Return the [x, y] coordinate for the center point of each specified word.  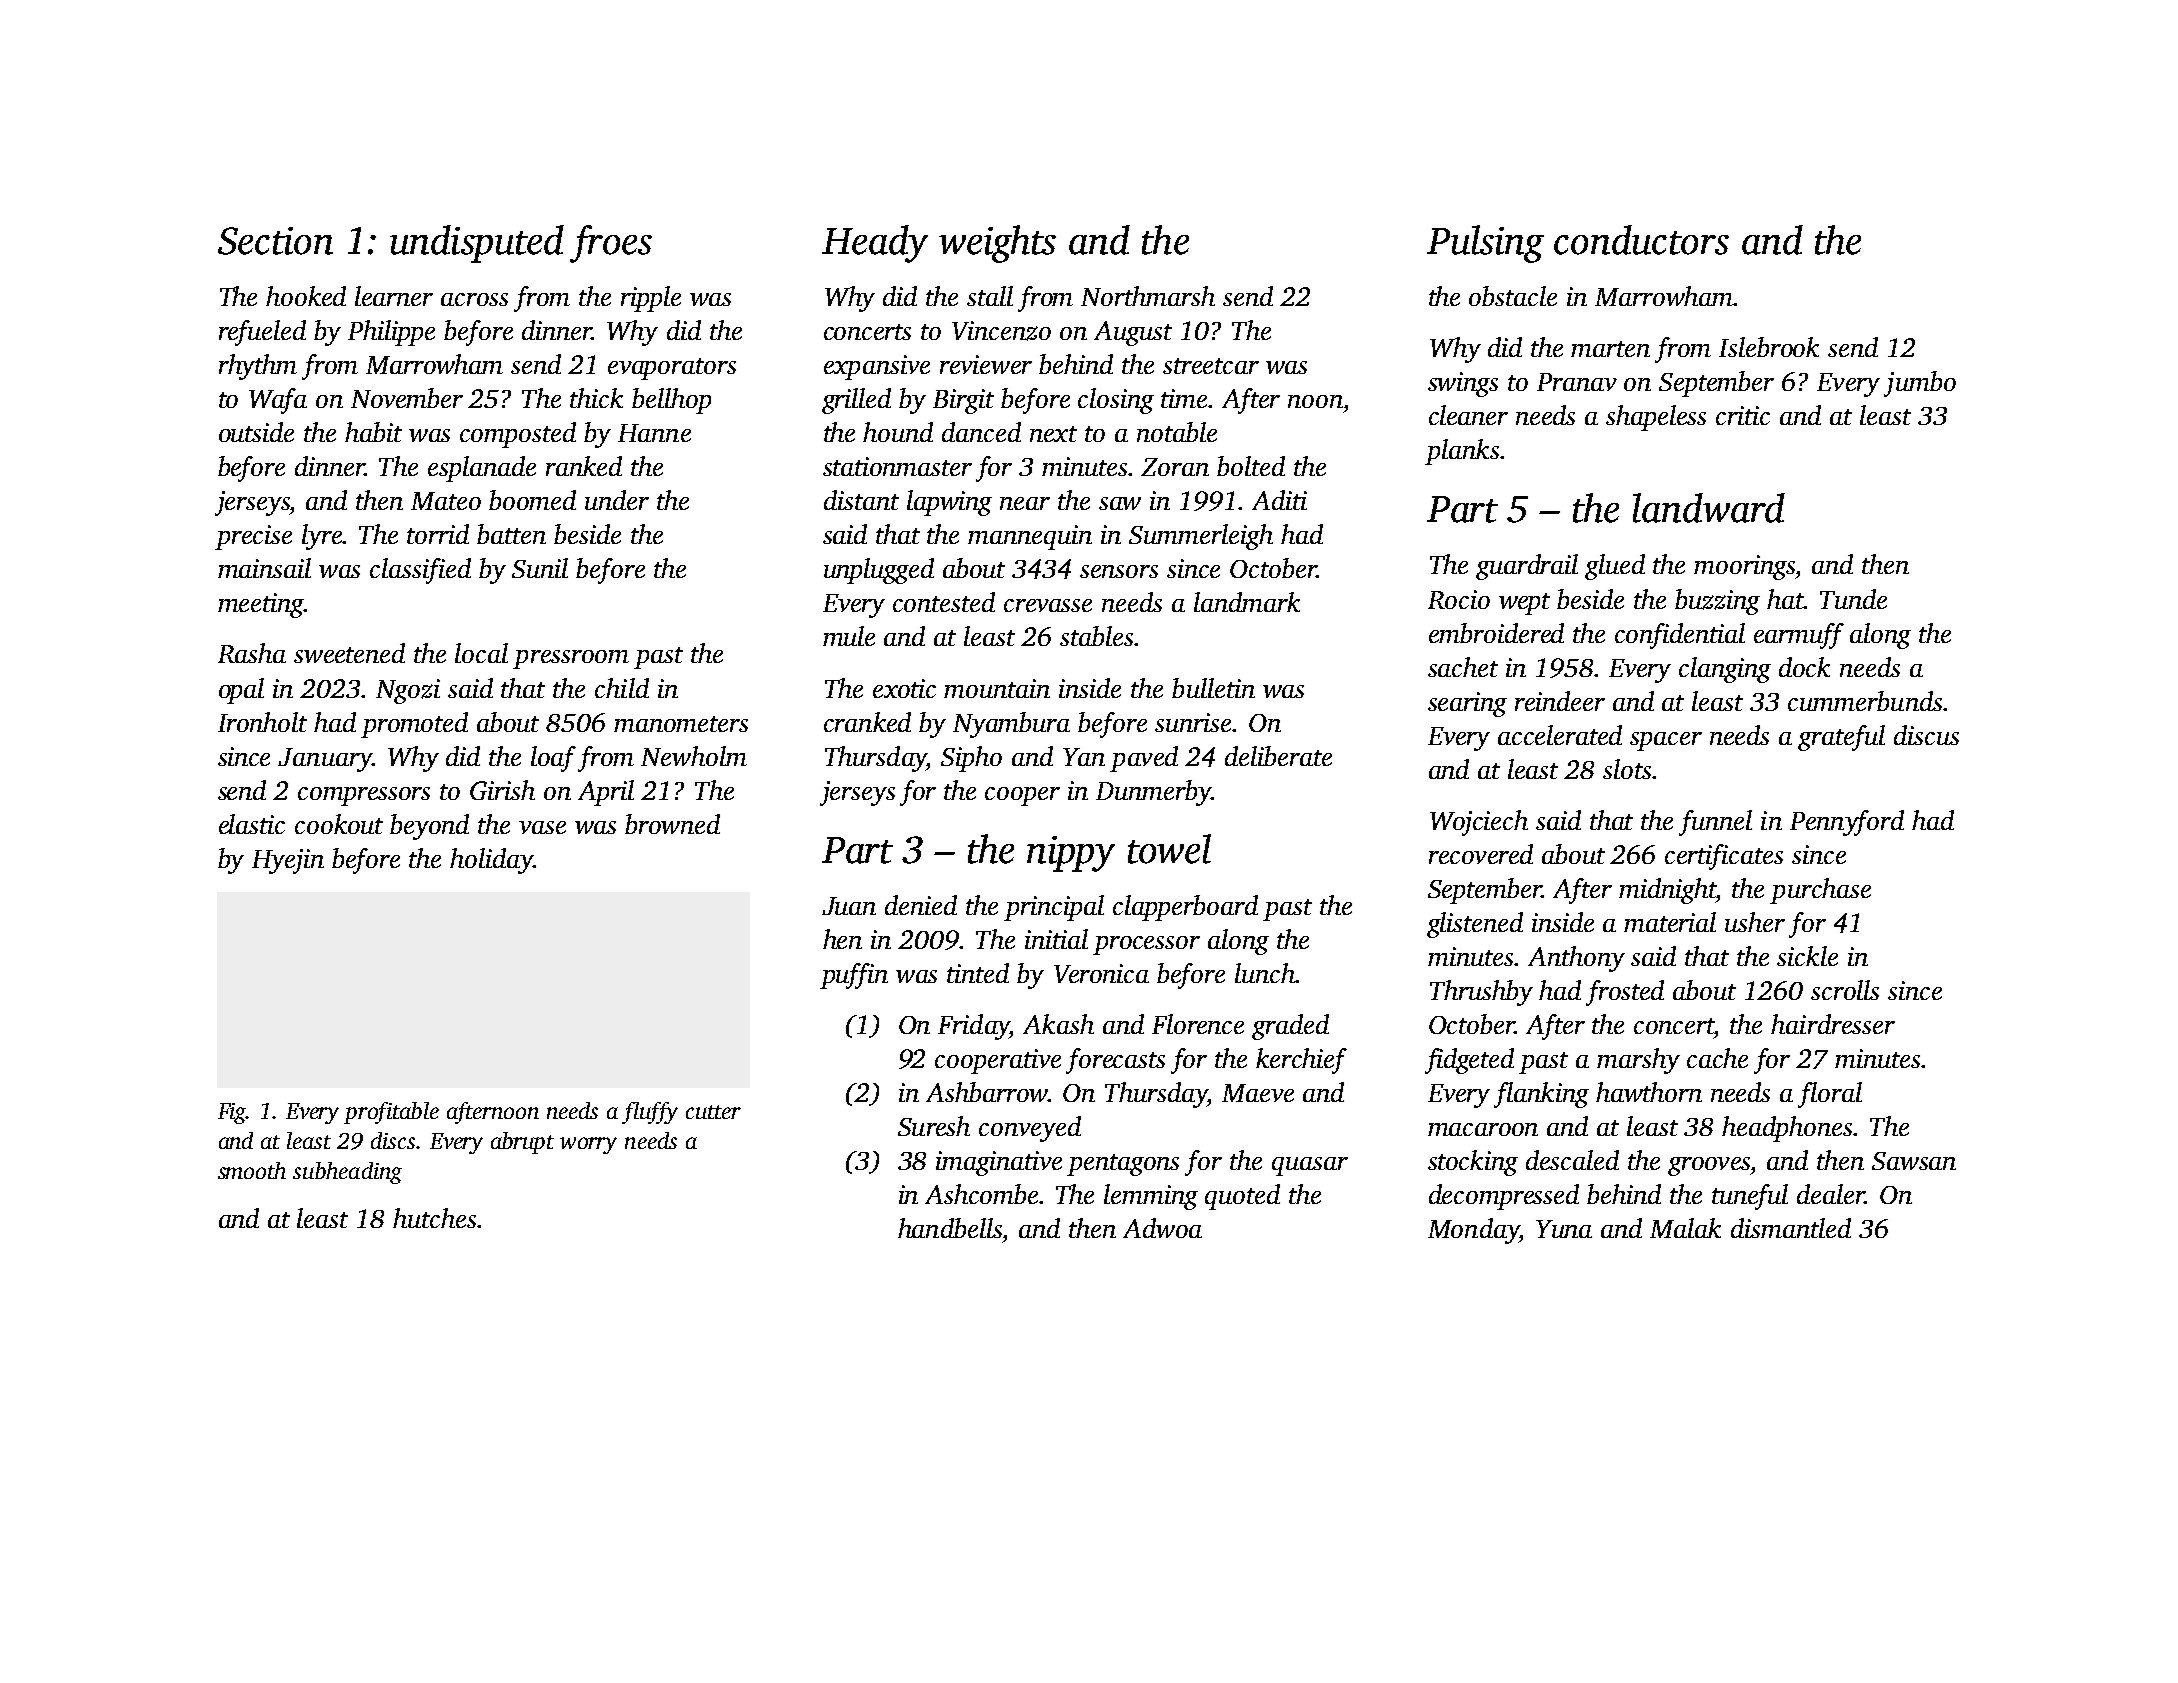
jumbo [1920, 384]
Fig [232, 1113]
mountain [997, 688]
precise [253, 537]
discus [1926, 735]
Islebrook [1769, 347]
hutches [434, 1218]
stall [990, 296]
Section [275, 241]
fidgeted [1469, 1061]
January [325, 760]
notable [1177, 432]
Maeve [1258, 1093]
